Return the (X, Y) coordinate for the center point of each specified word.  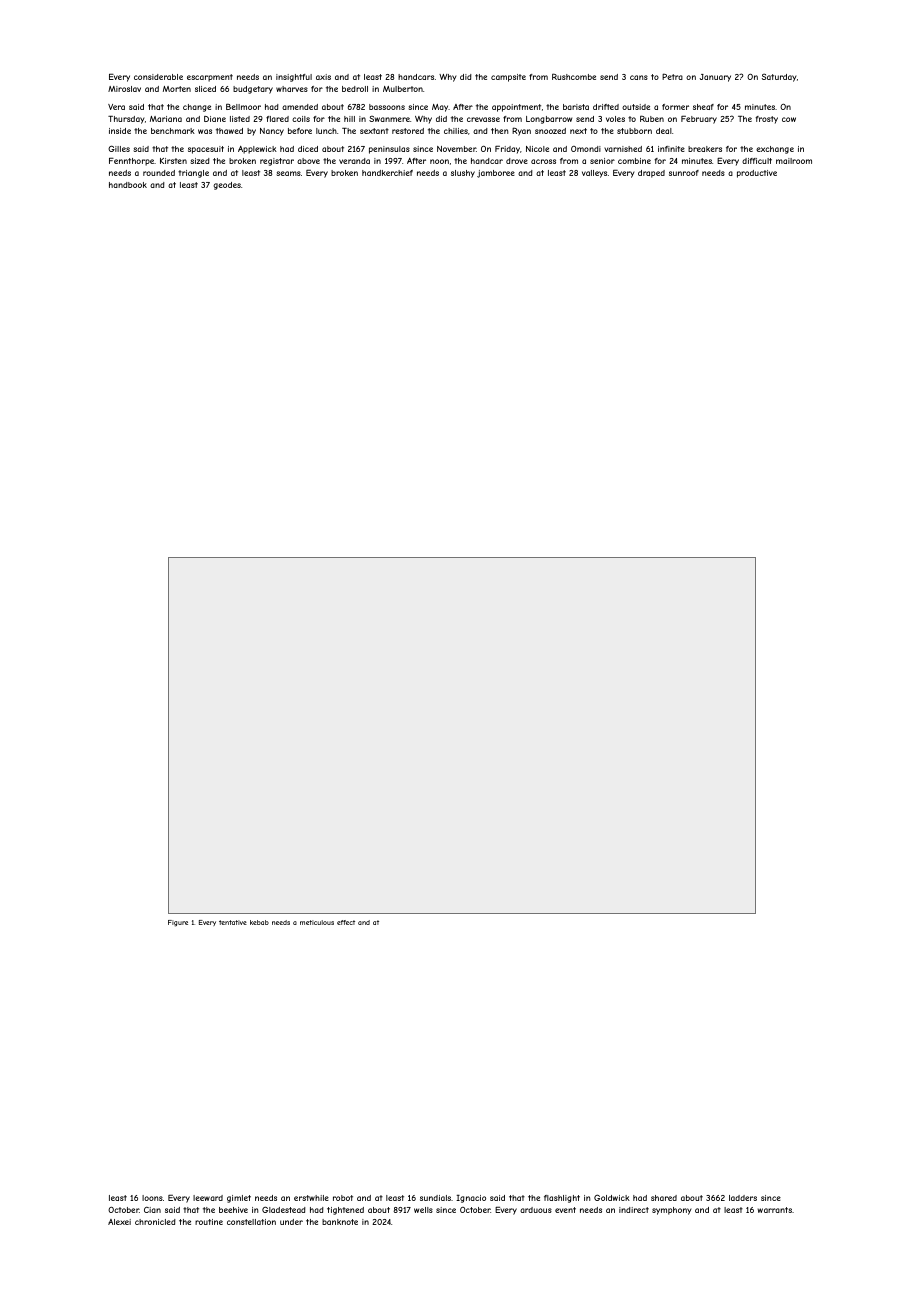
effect (346, 922)
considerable (158, 77)
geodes (227, 186)
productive (757, 174)
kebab (259, 922)
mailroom (794, 161)
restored (408, 131)
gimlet (239, 1199)
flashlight (562, 1199)
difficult (757, 161)
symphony (671, 1211)
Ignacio (471, 1198)
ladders (743, 1198)
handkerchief (387, 173)
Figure (178, 923)
